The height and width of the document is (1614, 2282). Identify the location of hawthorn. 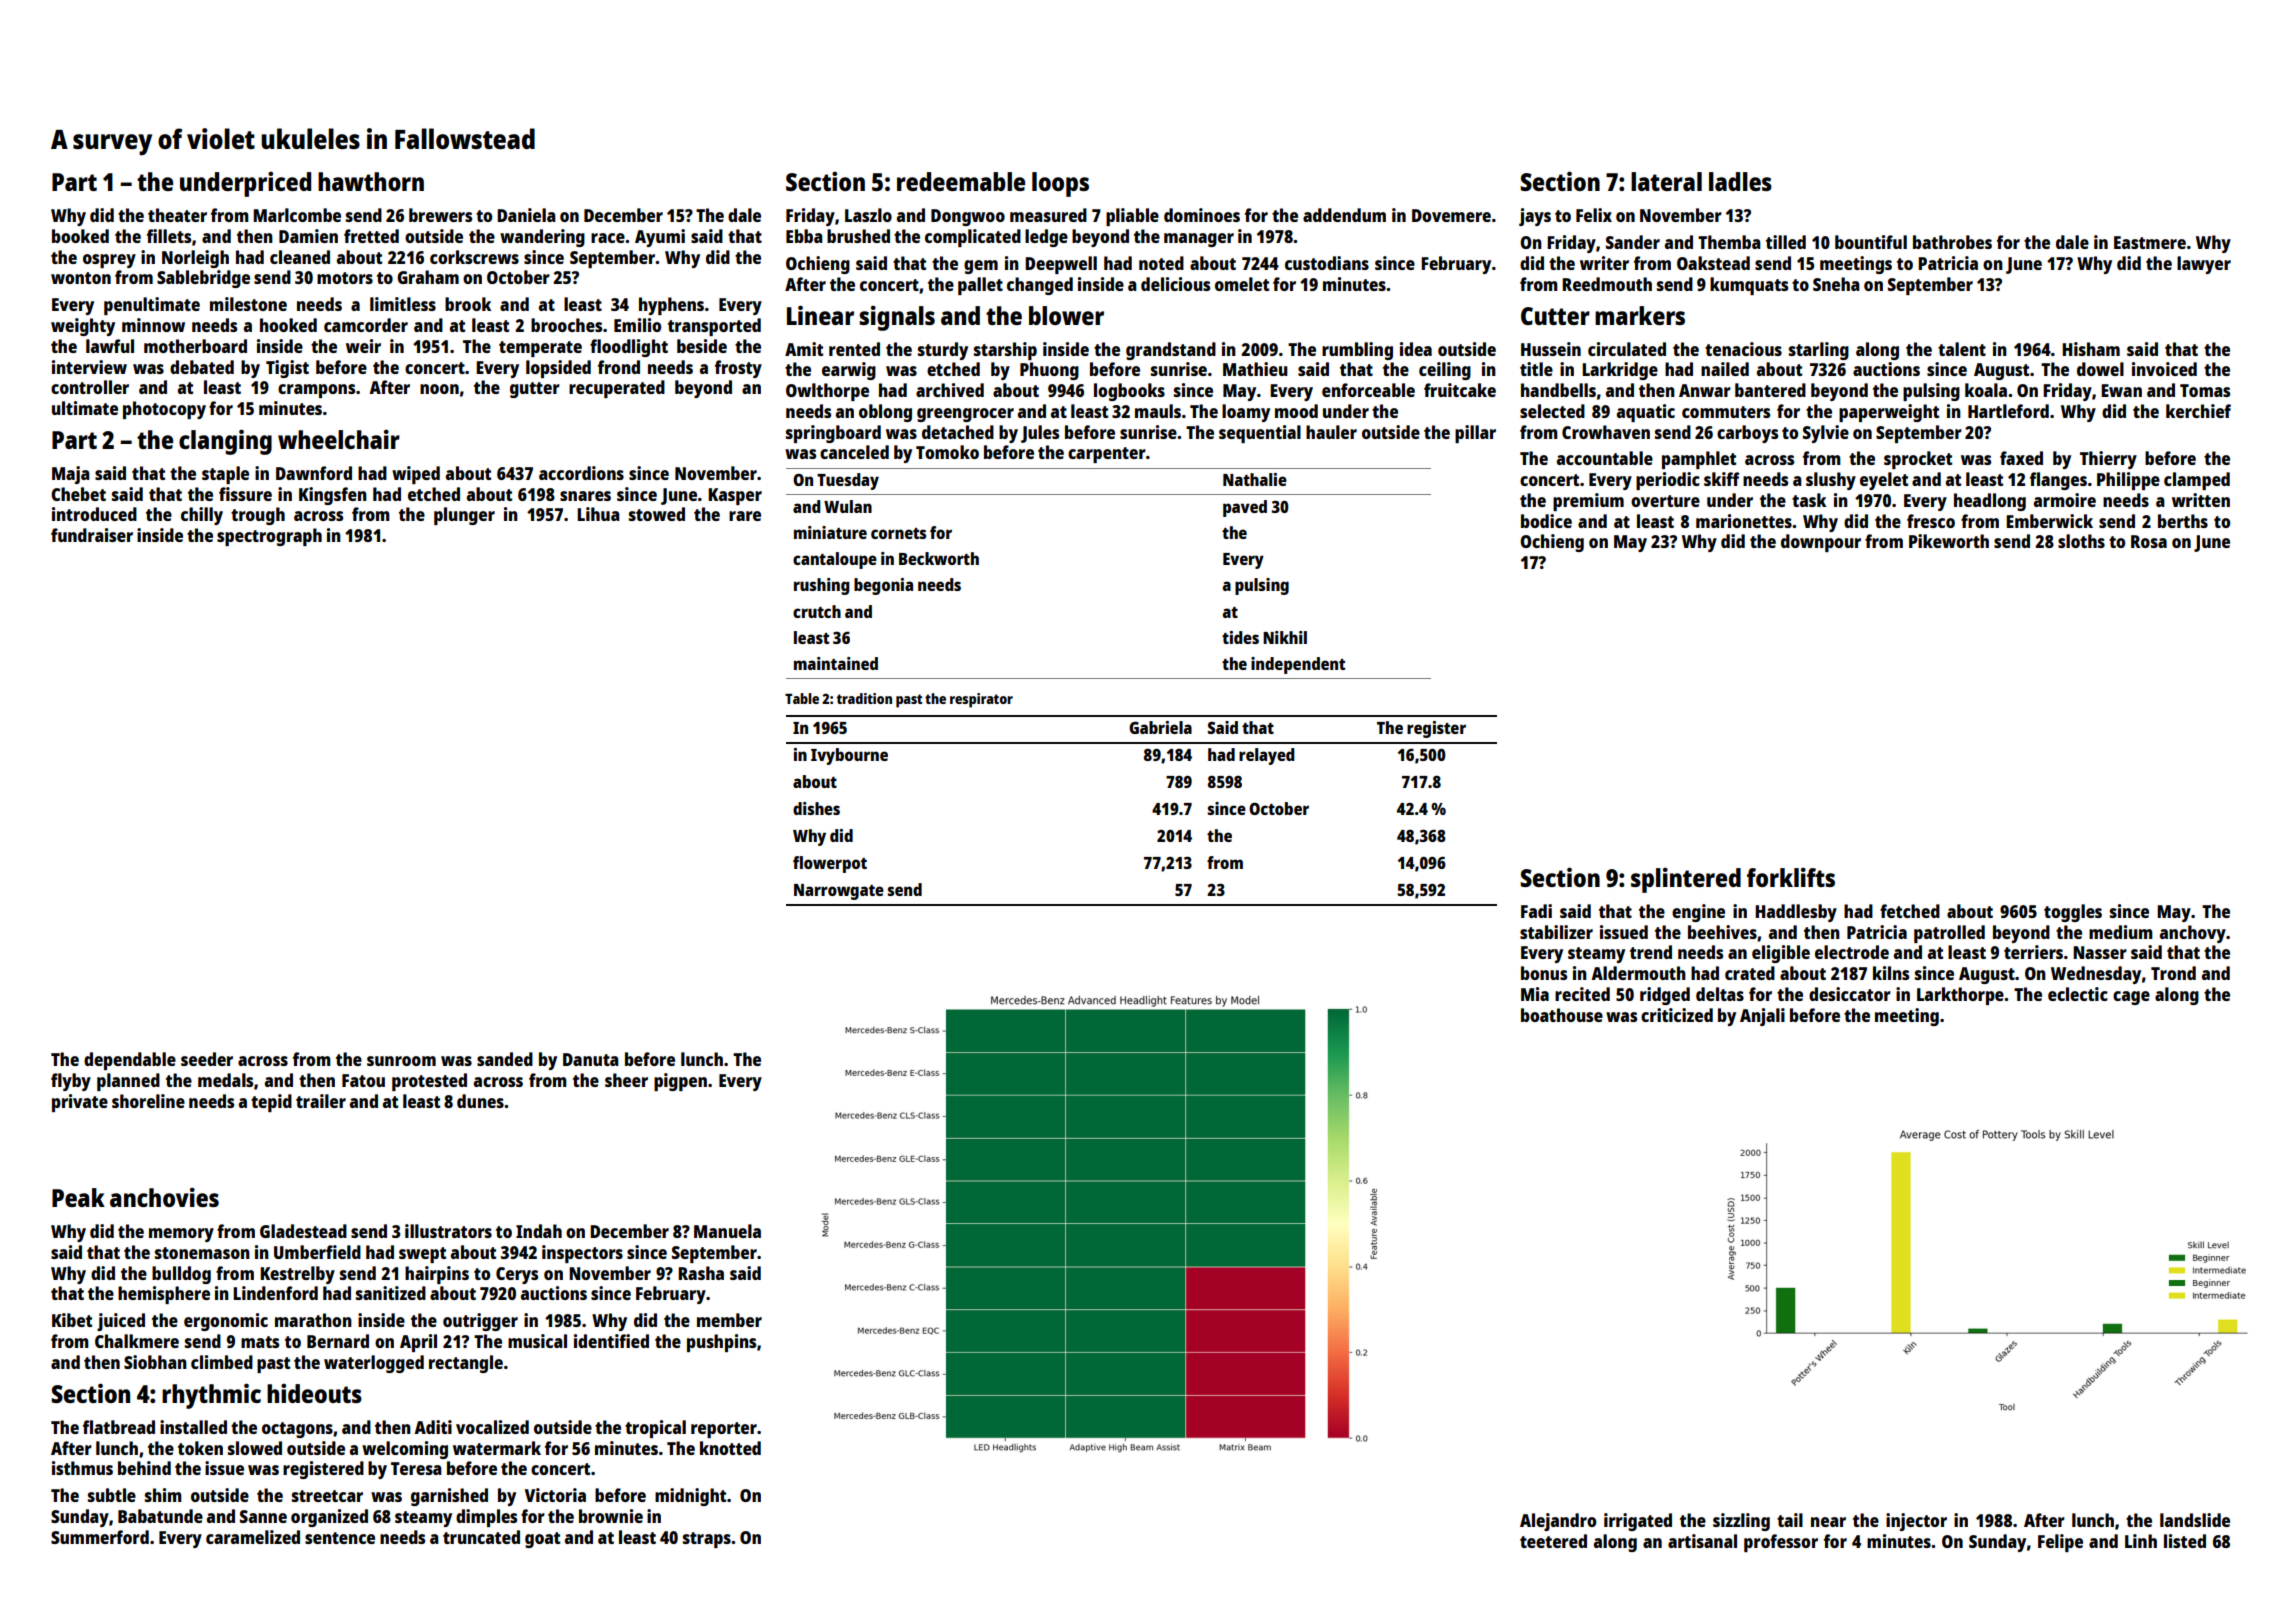
(371, 181).
